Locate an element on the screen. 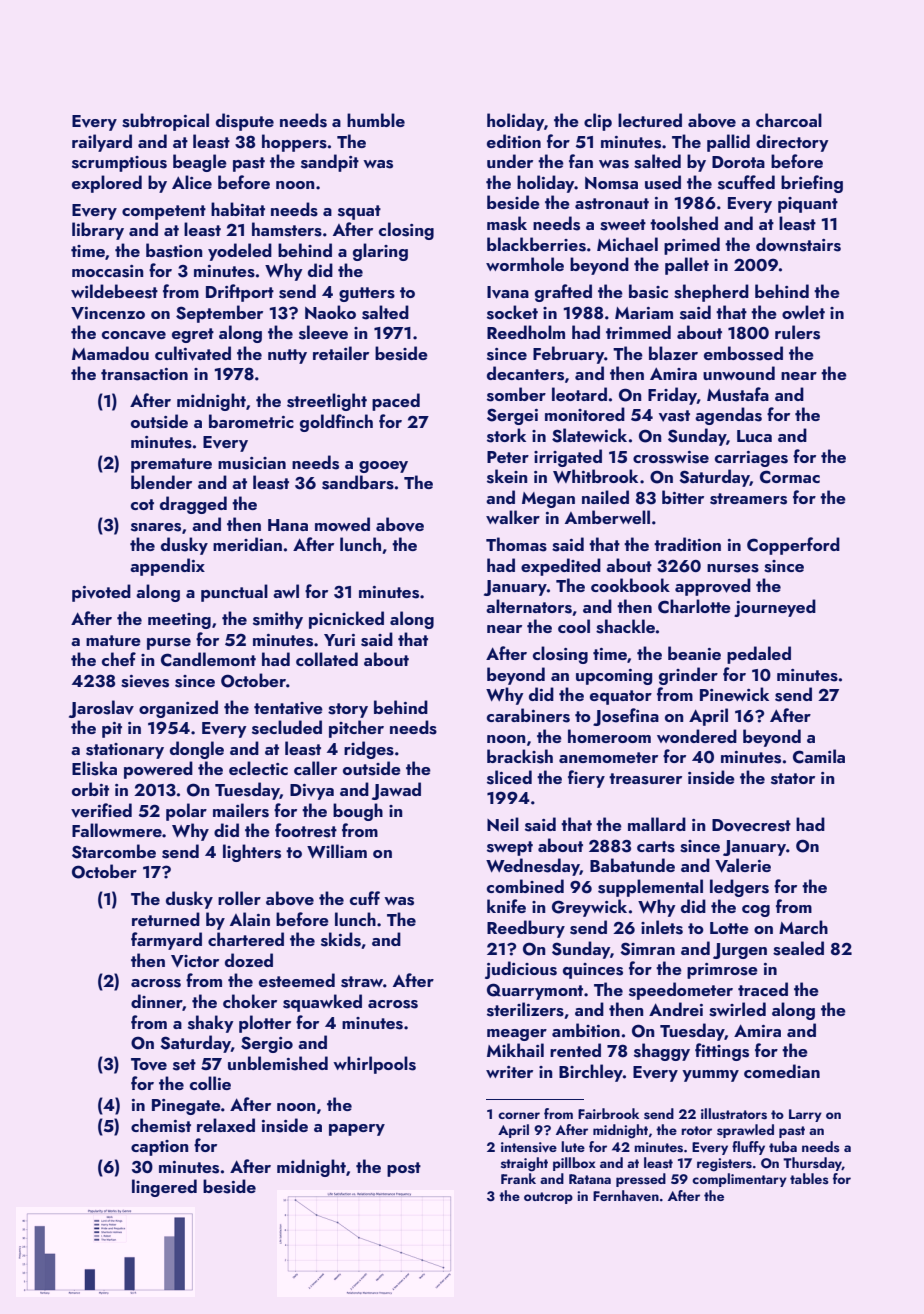 This screenshot has height=1314, width=924. snares is located at coordinates (156, 527).
